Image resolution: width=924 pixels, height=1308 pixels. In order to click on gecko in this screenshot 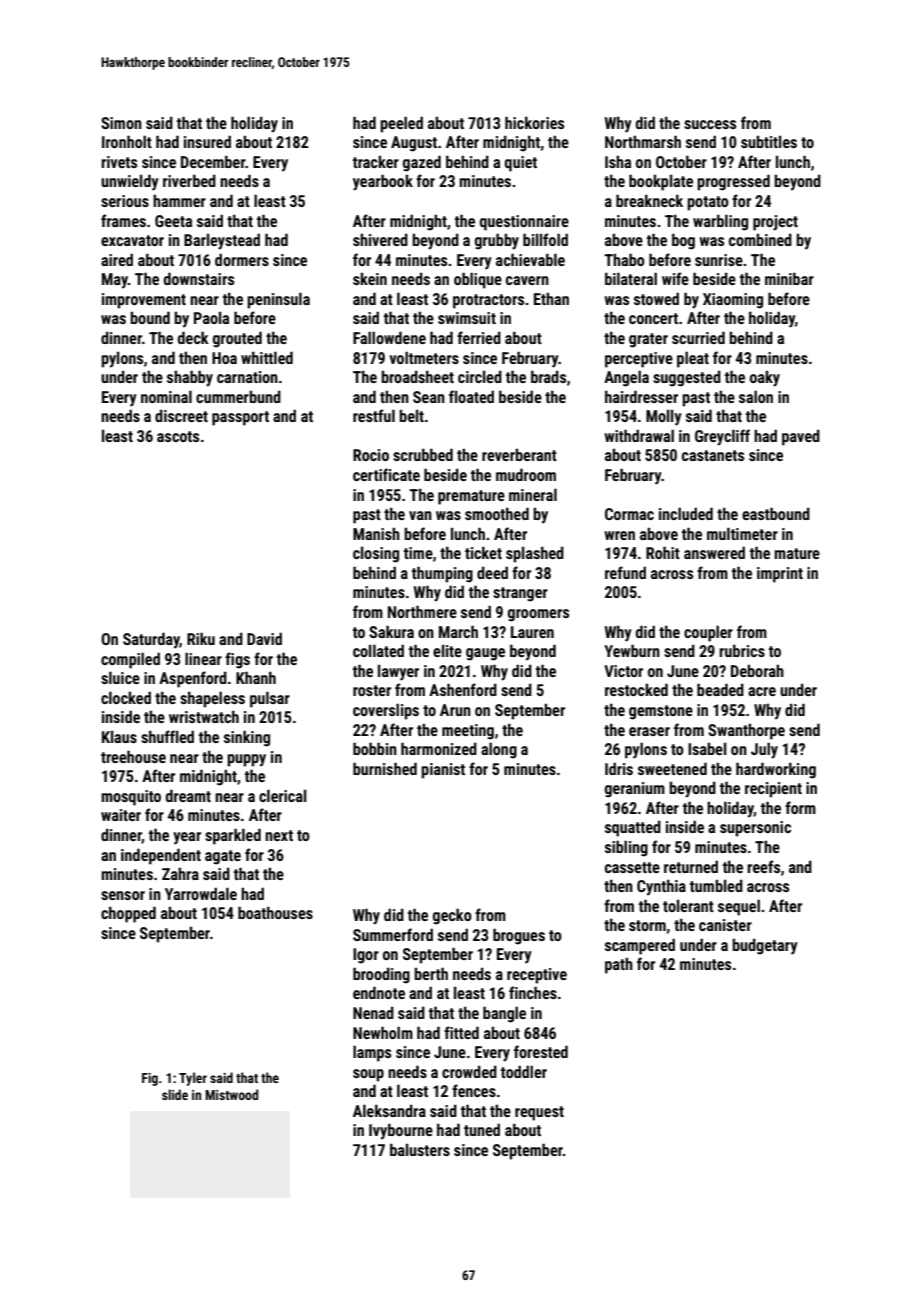, I will do `click(452, 916)`.
